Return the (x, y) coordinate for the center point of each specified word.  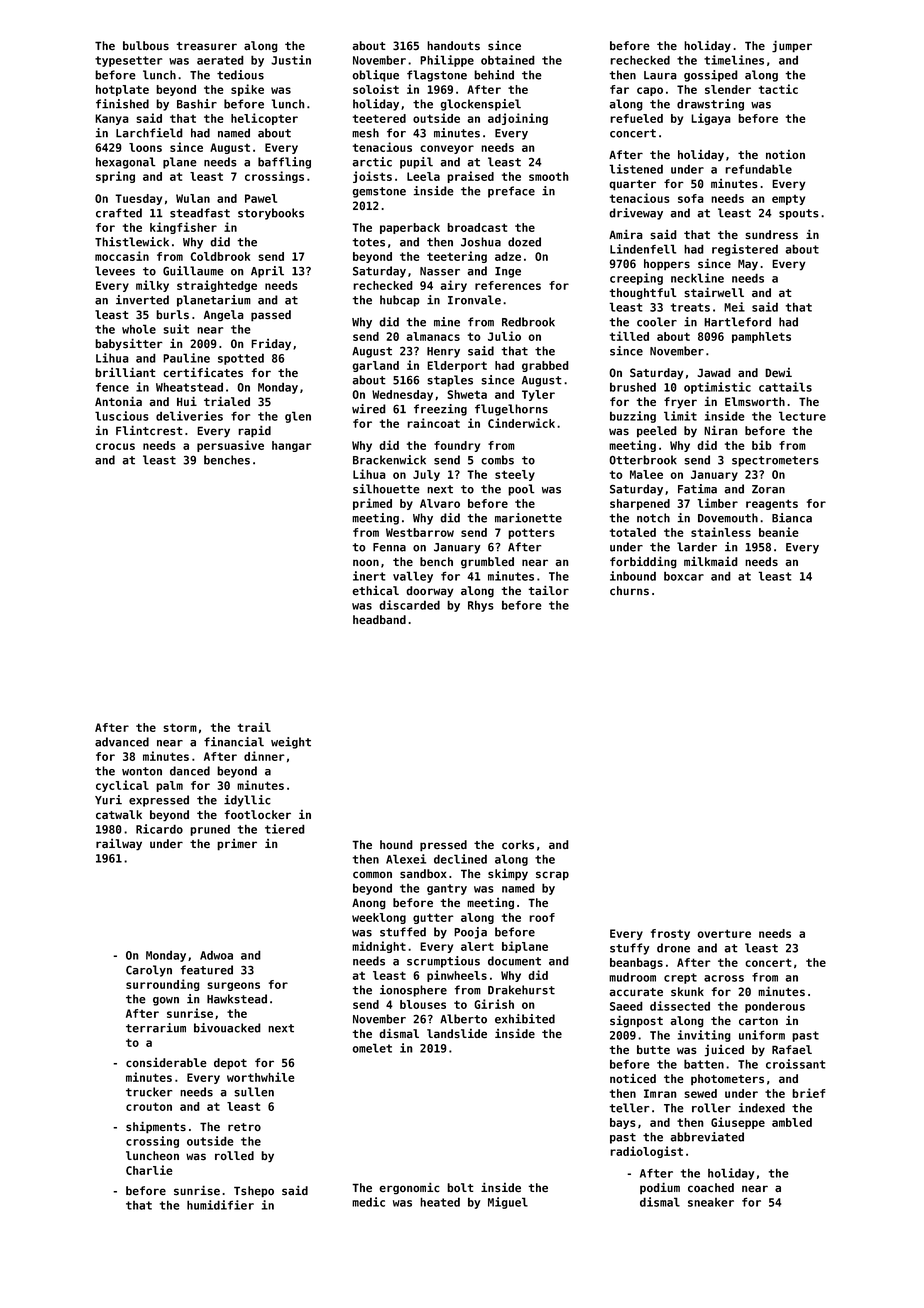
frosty (670, 934)
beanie (778, 532)
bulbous (146, 46)
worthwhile (260, 1077)
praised (470, 177)
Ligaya (711, 119)
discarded (409, 605)
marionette (528, 518)
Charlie (149, 1170)
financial (234, 742)
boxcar (684, 576)
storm (180, 727)
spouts (799, 214)
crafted (119, 213)
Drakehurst (521, 990)
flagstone (437, 76)
